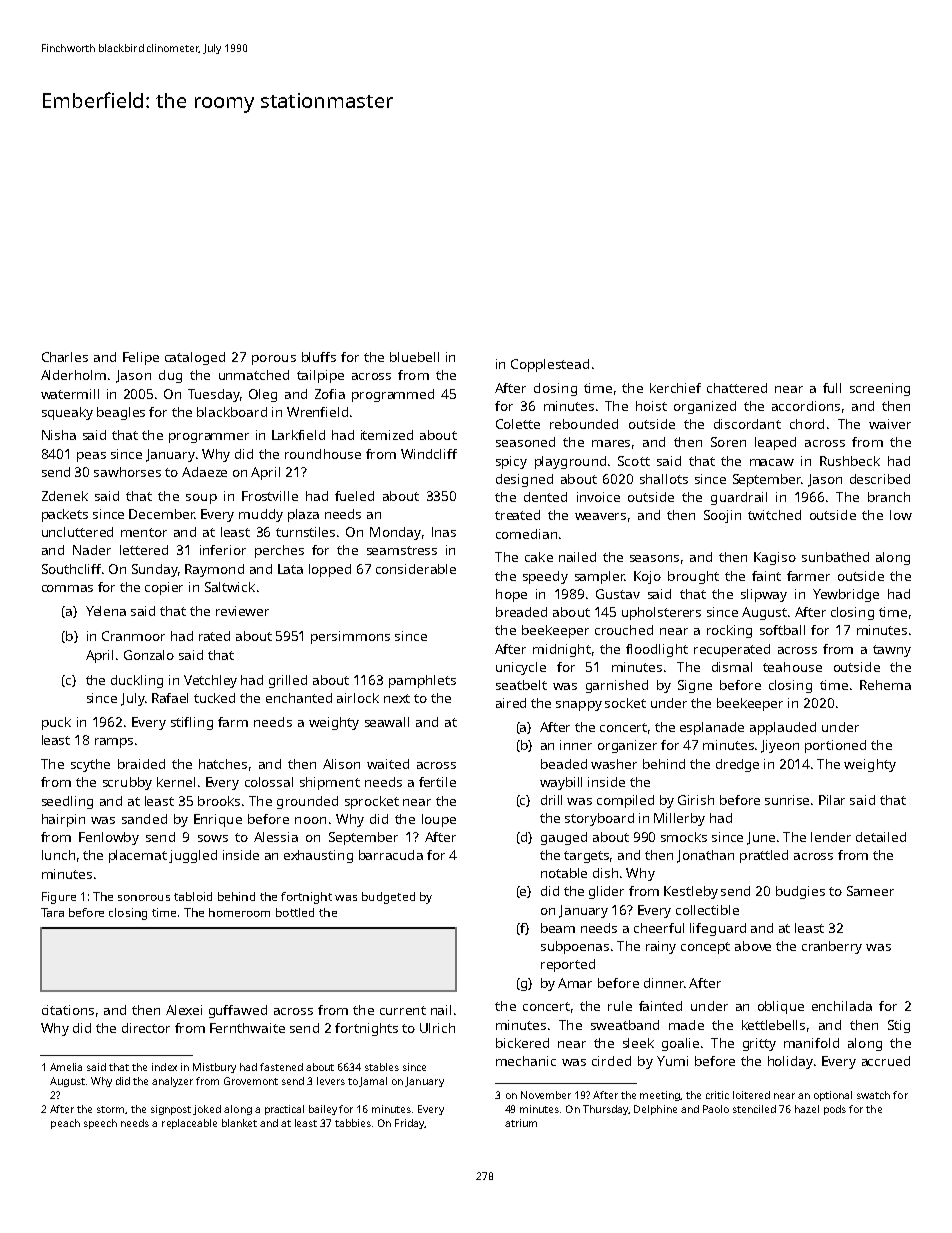  Describe the element at coordinates (579, 706) in the image. I see `snappy` at that location.
